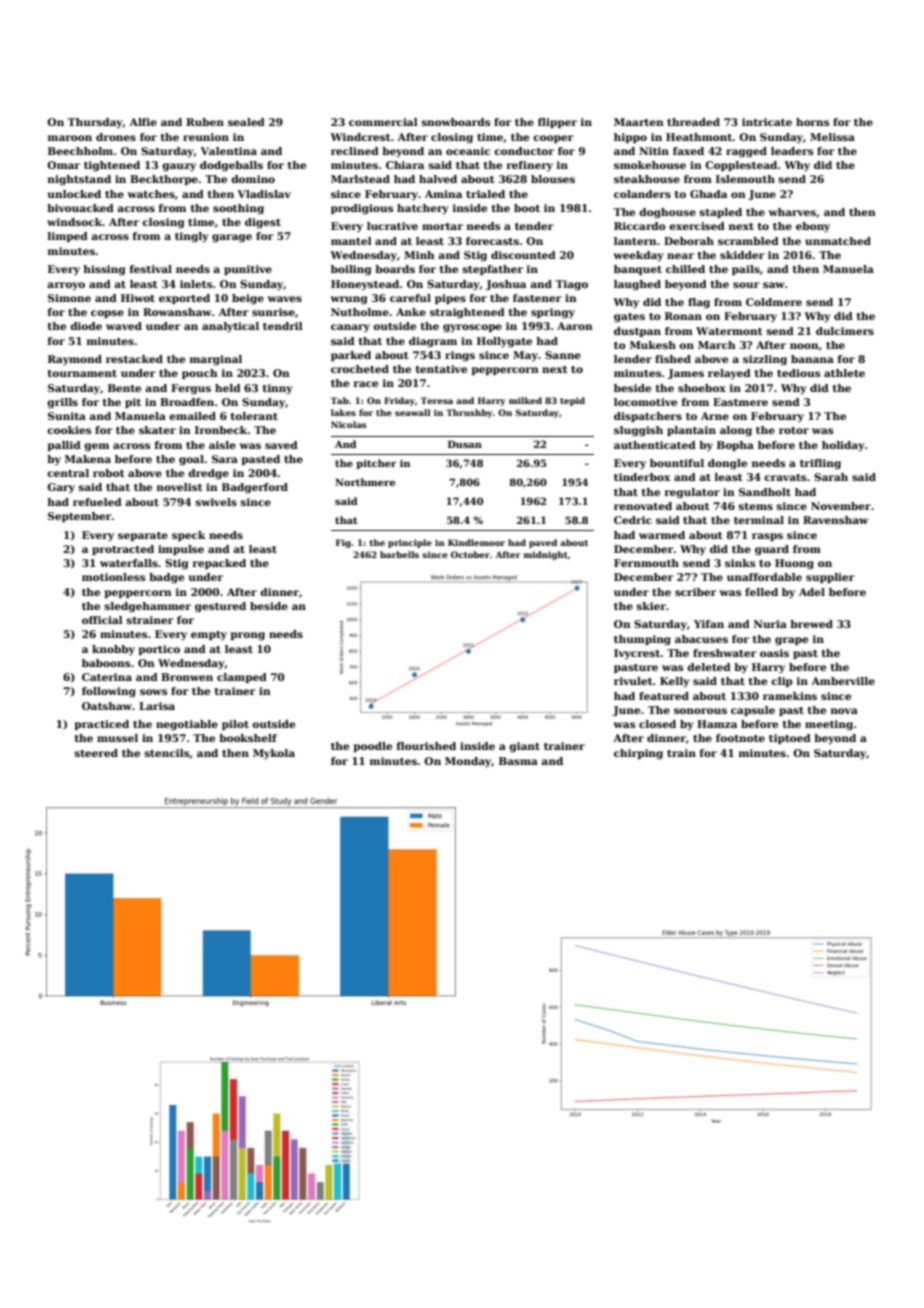 This document has height=1308, width=924. I want to click on flipper, so click(557, 123).
